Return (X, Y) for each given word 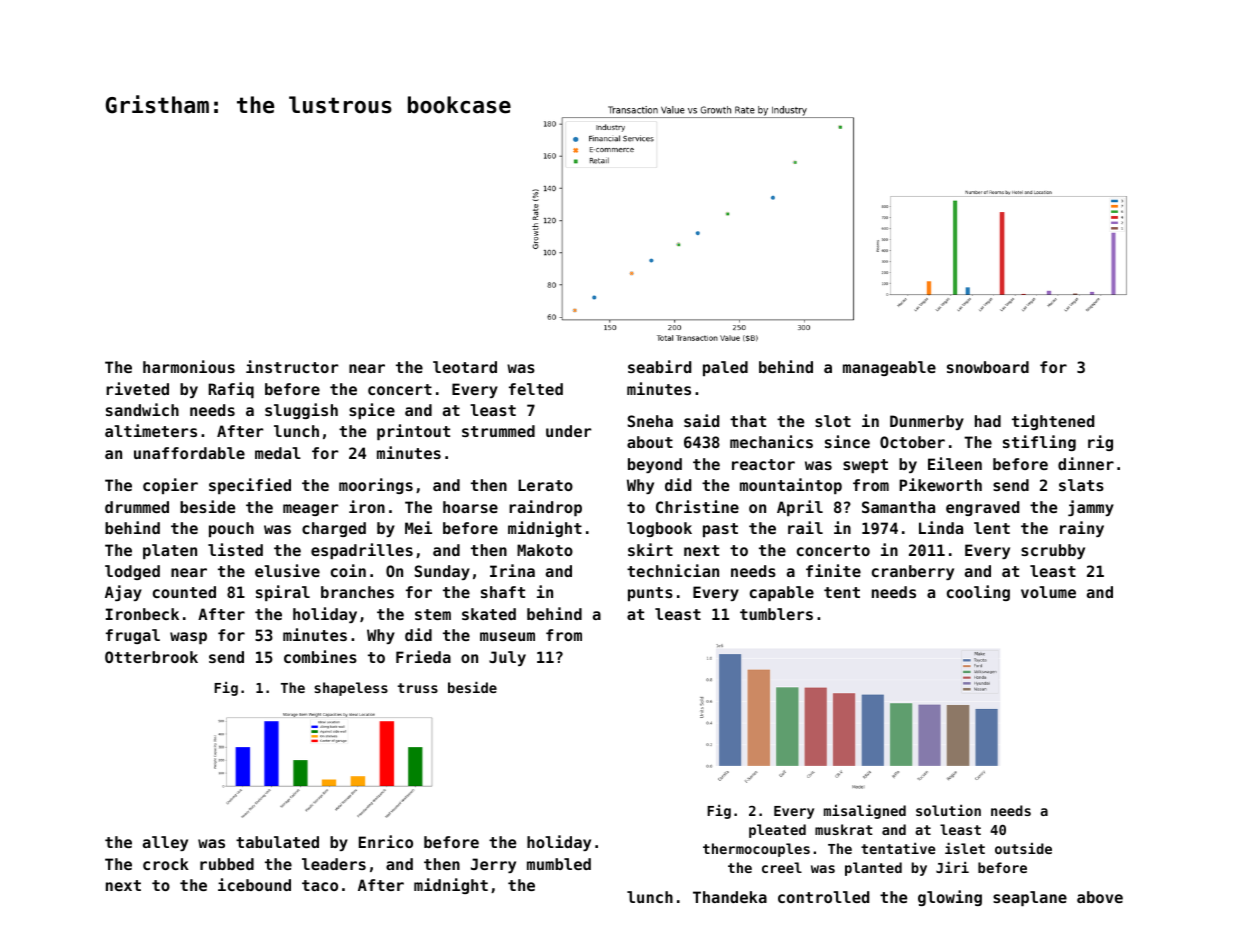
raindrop (545, 508)
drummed (137, 507)
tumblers (776, 614)
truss (418, 688)
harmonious (189, 366)
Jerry (493, 865)
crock (166, 864)
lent (992, 528)
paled (725, 368)
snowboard (988, 367)
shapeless (351, 689)
